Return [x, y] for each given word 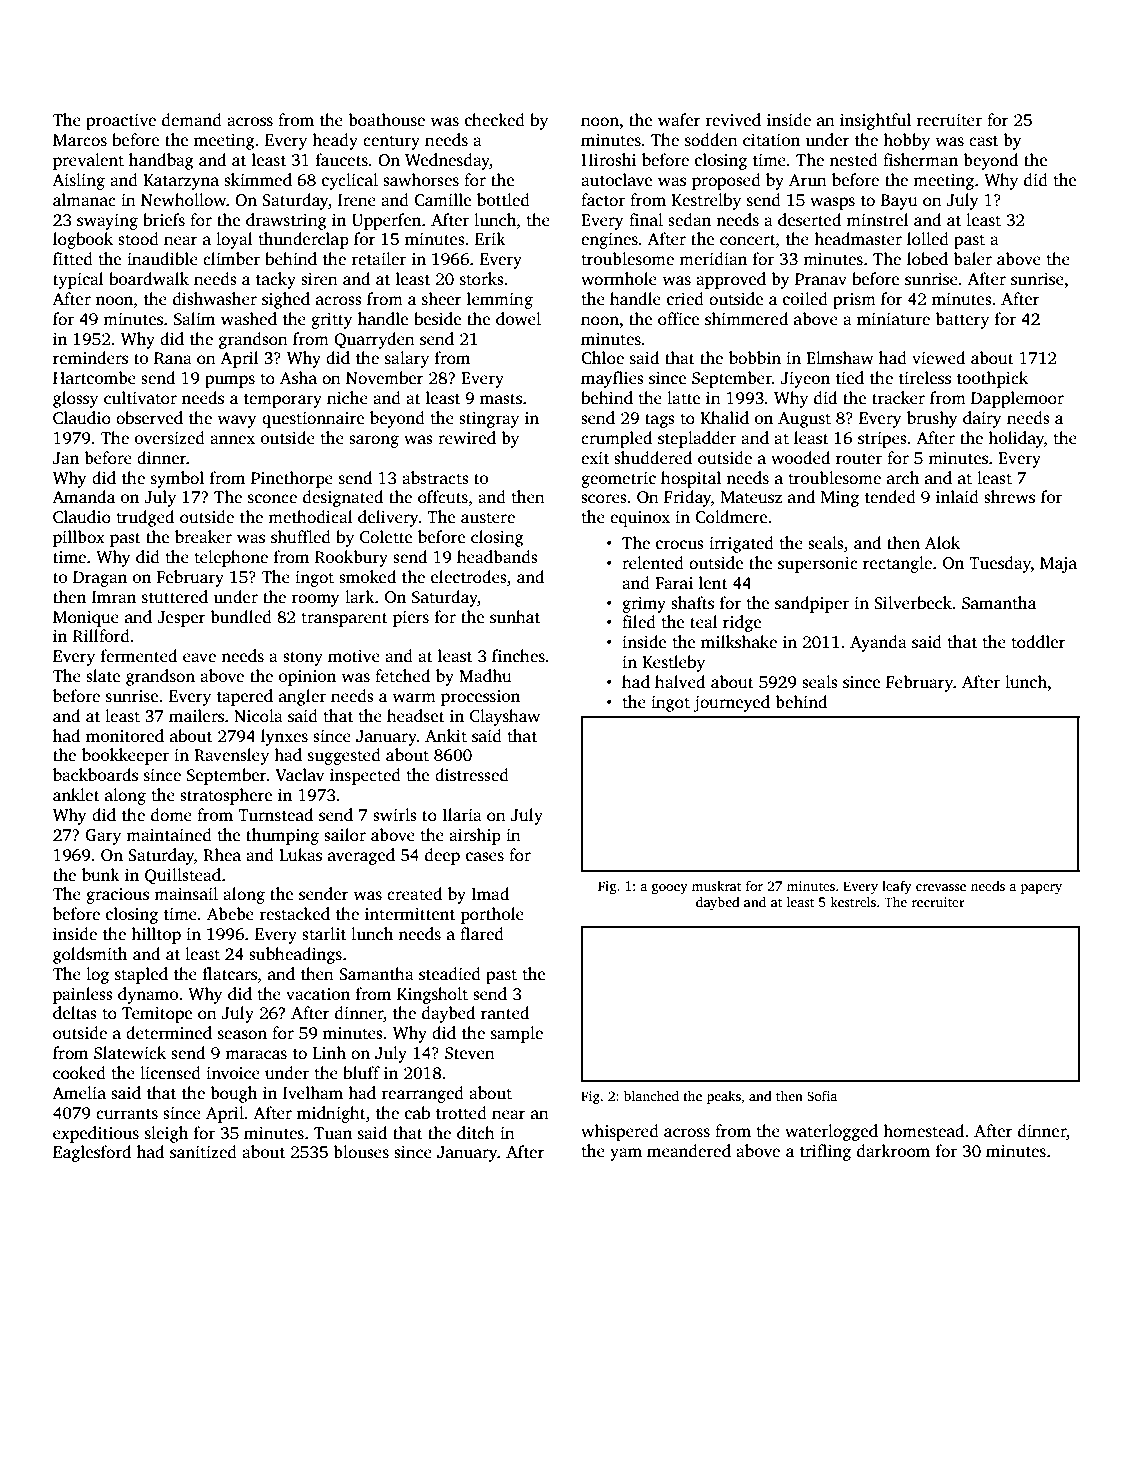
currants [127, 1114]
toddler [1038, 642]
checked [495, 120]
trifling [825, 1152]
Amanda [83, 496]
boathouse [387, 120]
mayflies [612, 379]
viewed [938, 358]
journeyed [731, 703]
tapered [245, 697]
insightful [875, 121]
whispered [620, 1132]
